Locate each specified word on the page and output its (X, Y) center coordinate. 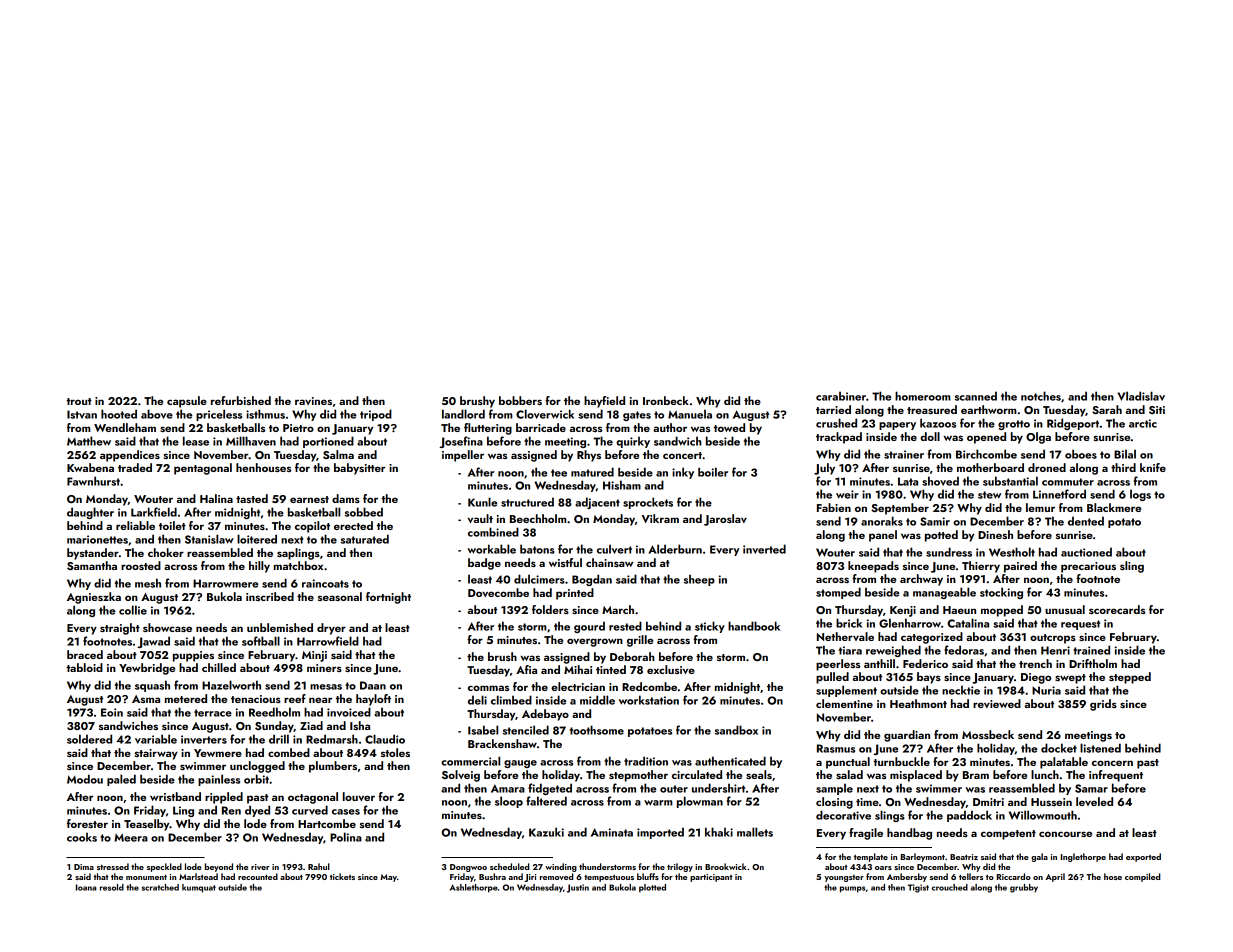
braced (85, 654)
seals (759, 774)
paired (1020, 567)
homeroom (923, 396)
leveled (1094, 801)
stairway (156, 754)
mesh (148, 583)
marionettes (97, 539)
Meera (131, 837)
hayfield (604, 402)
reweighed (893, 651)
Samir (935, 521)
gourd (589, 627)
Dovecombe (498, 592)
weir (847, 494)
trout (79, 401)
